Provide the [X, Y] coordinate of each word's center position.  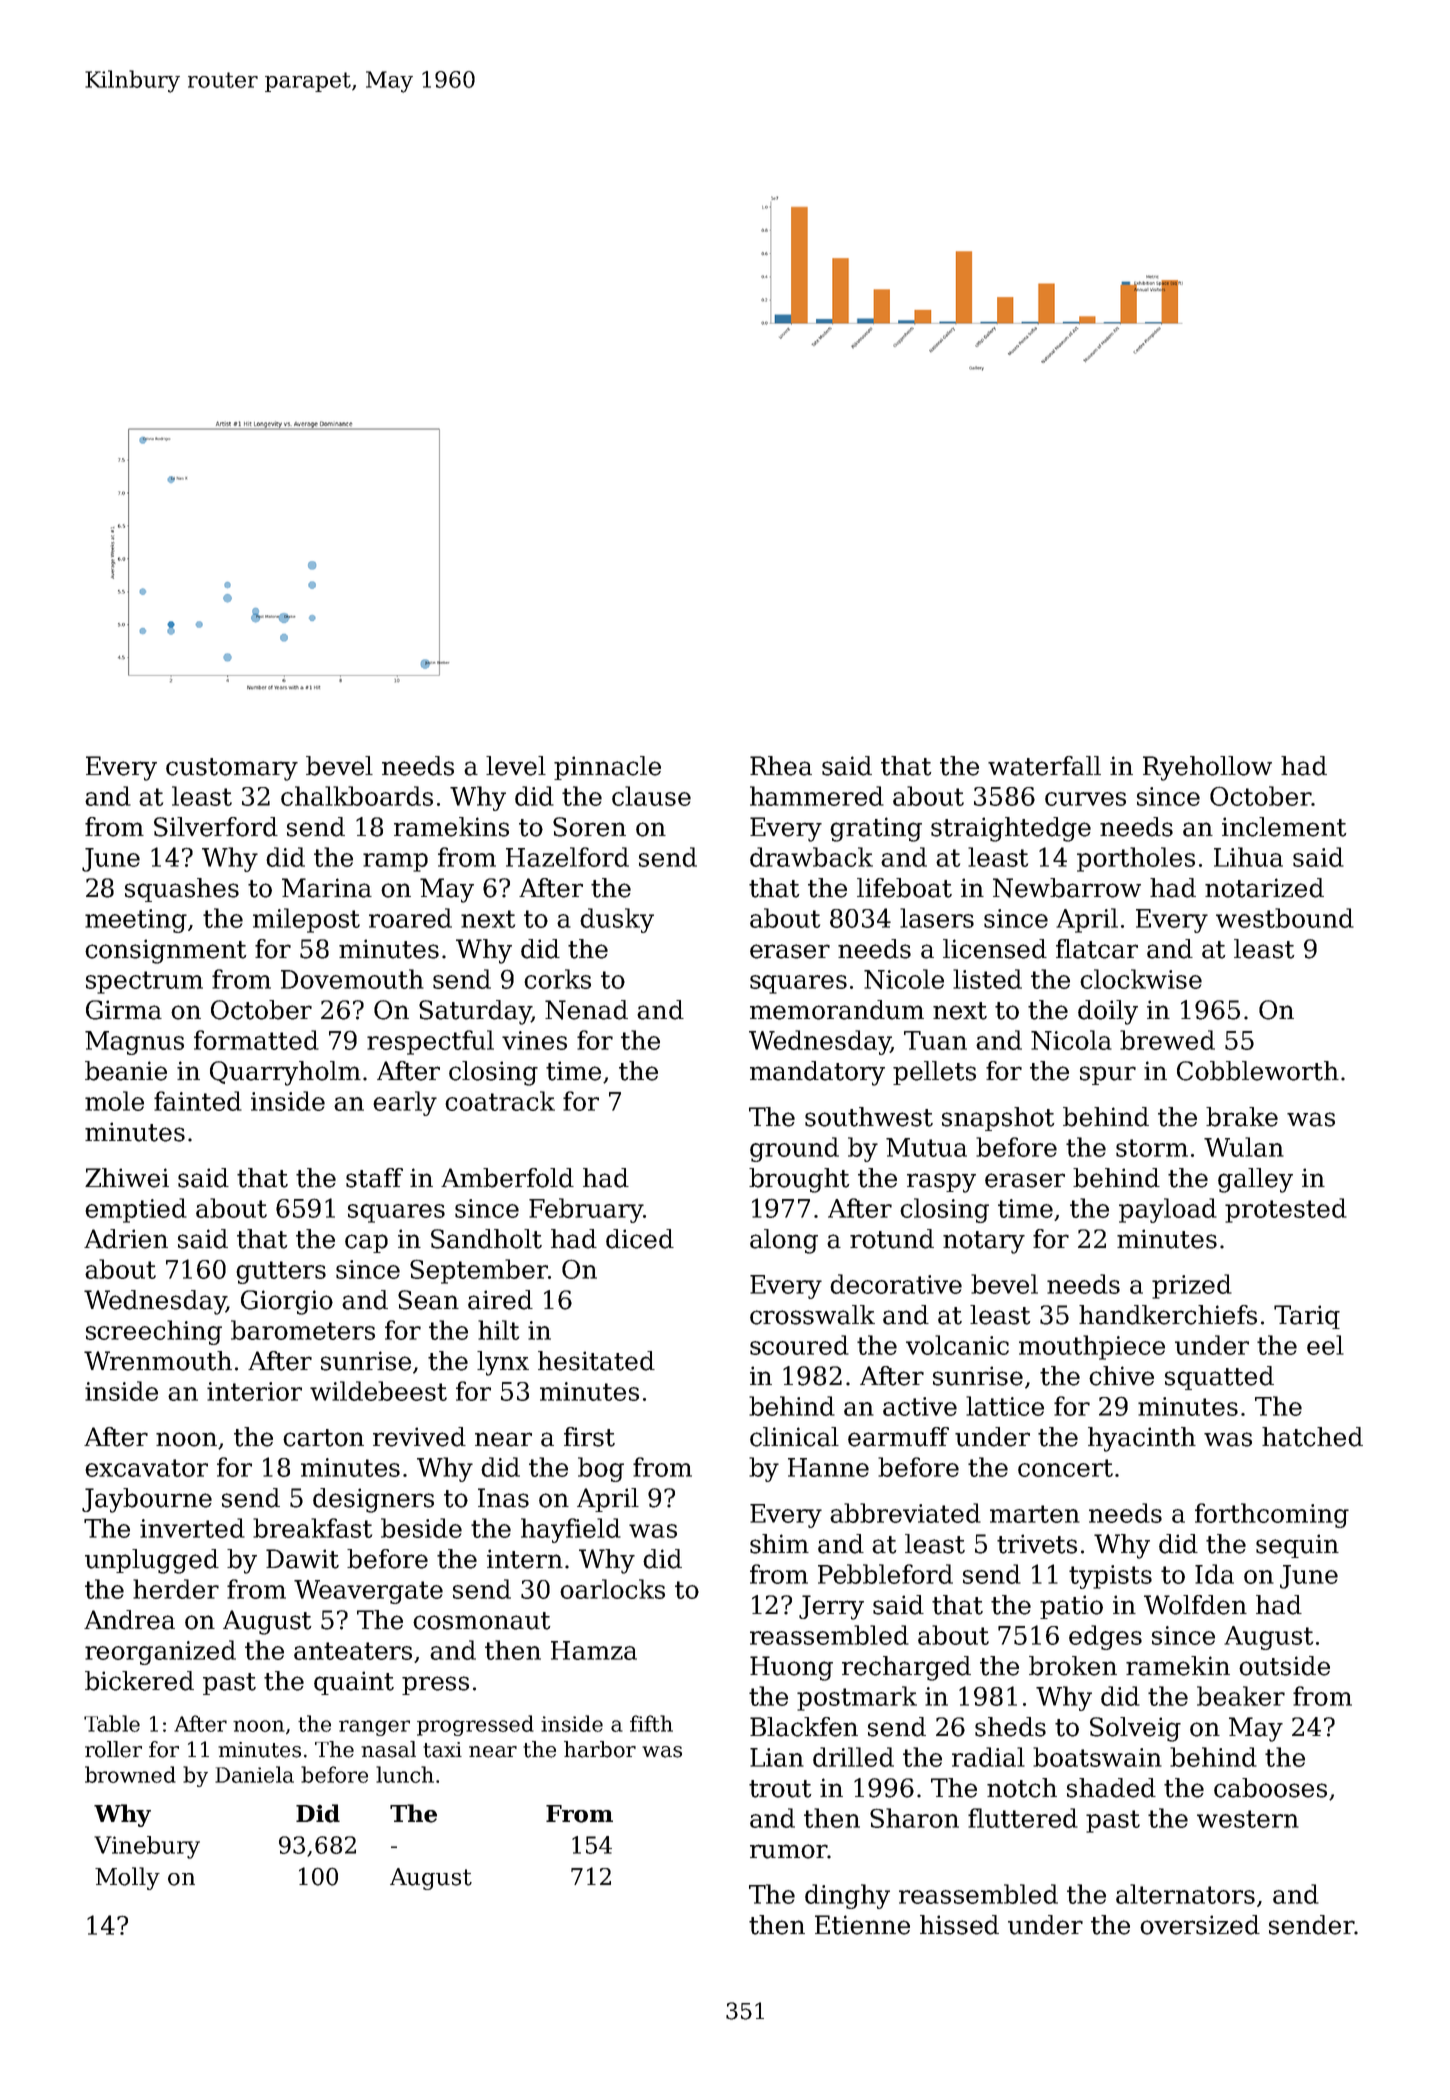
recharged [906, 1668]
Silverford [216, 827]
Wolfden [1195, 1605]
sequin [1297, 1546]
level [516, 766]
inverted [192, 1528]
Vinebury [147, 1847]
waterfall [1044, 766]
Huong [791, 1668]
